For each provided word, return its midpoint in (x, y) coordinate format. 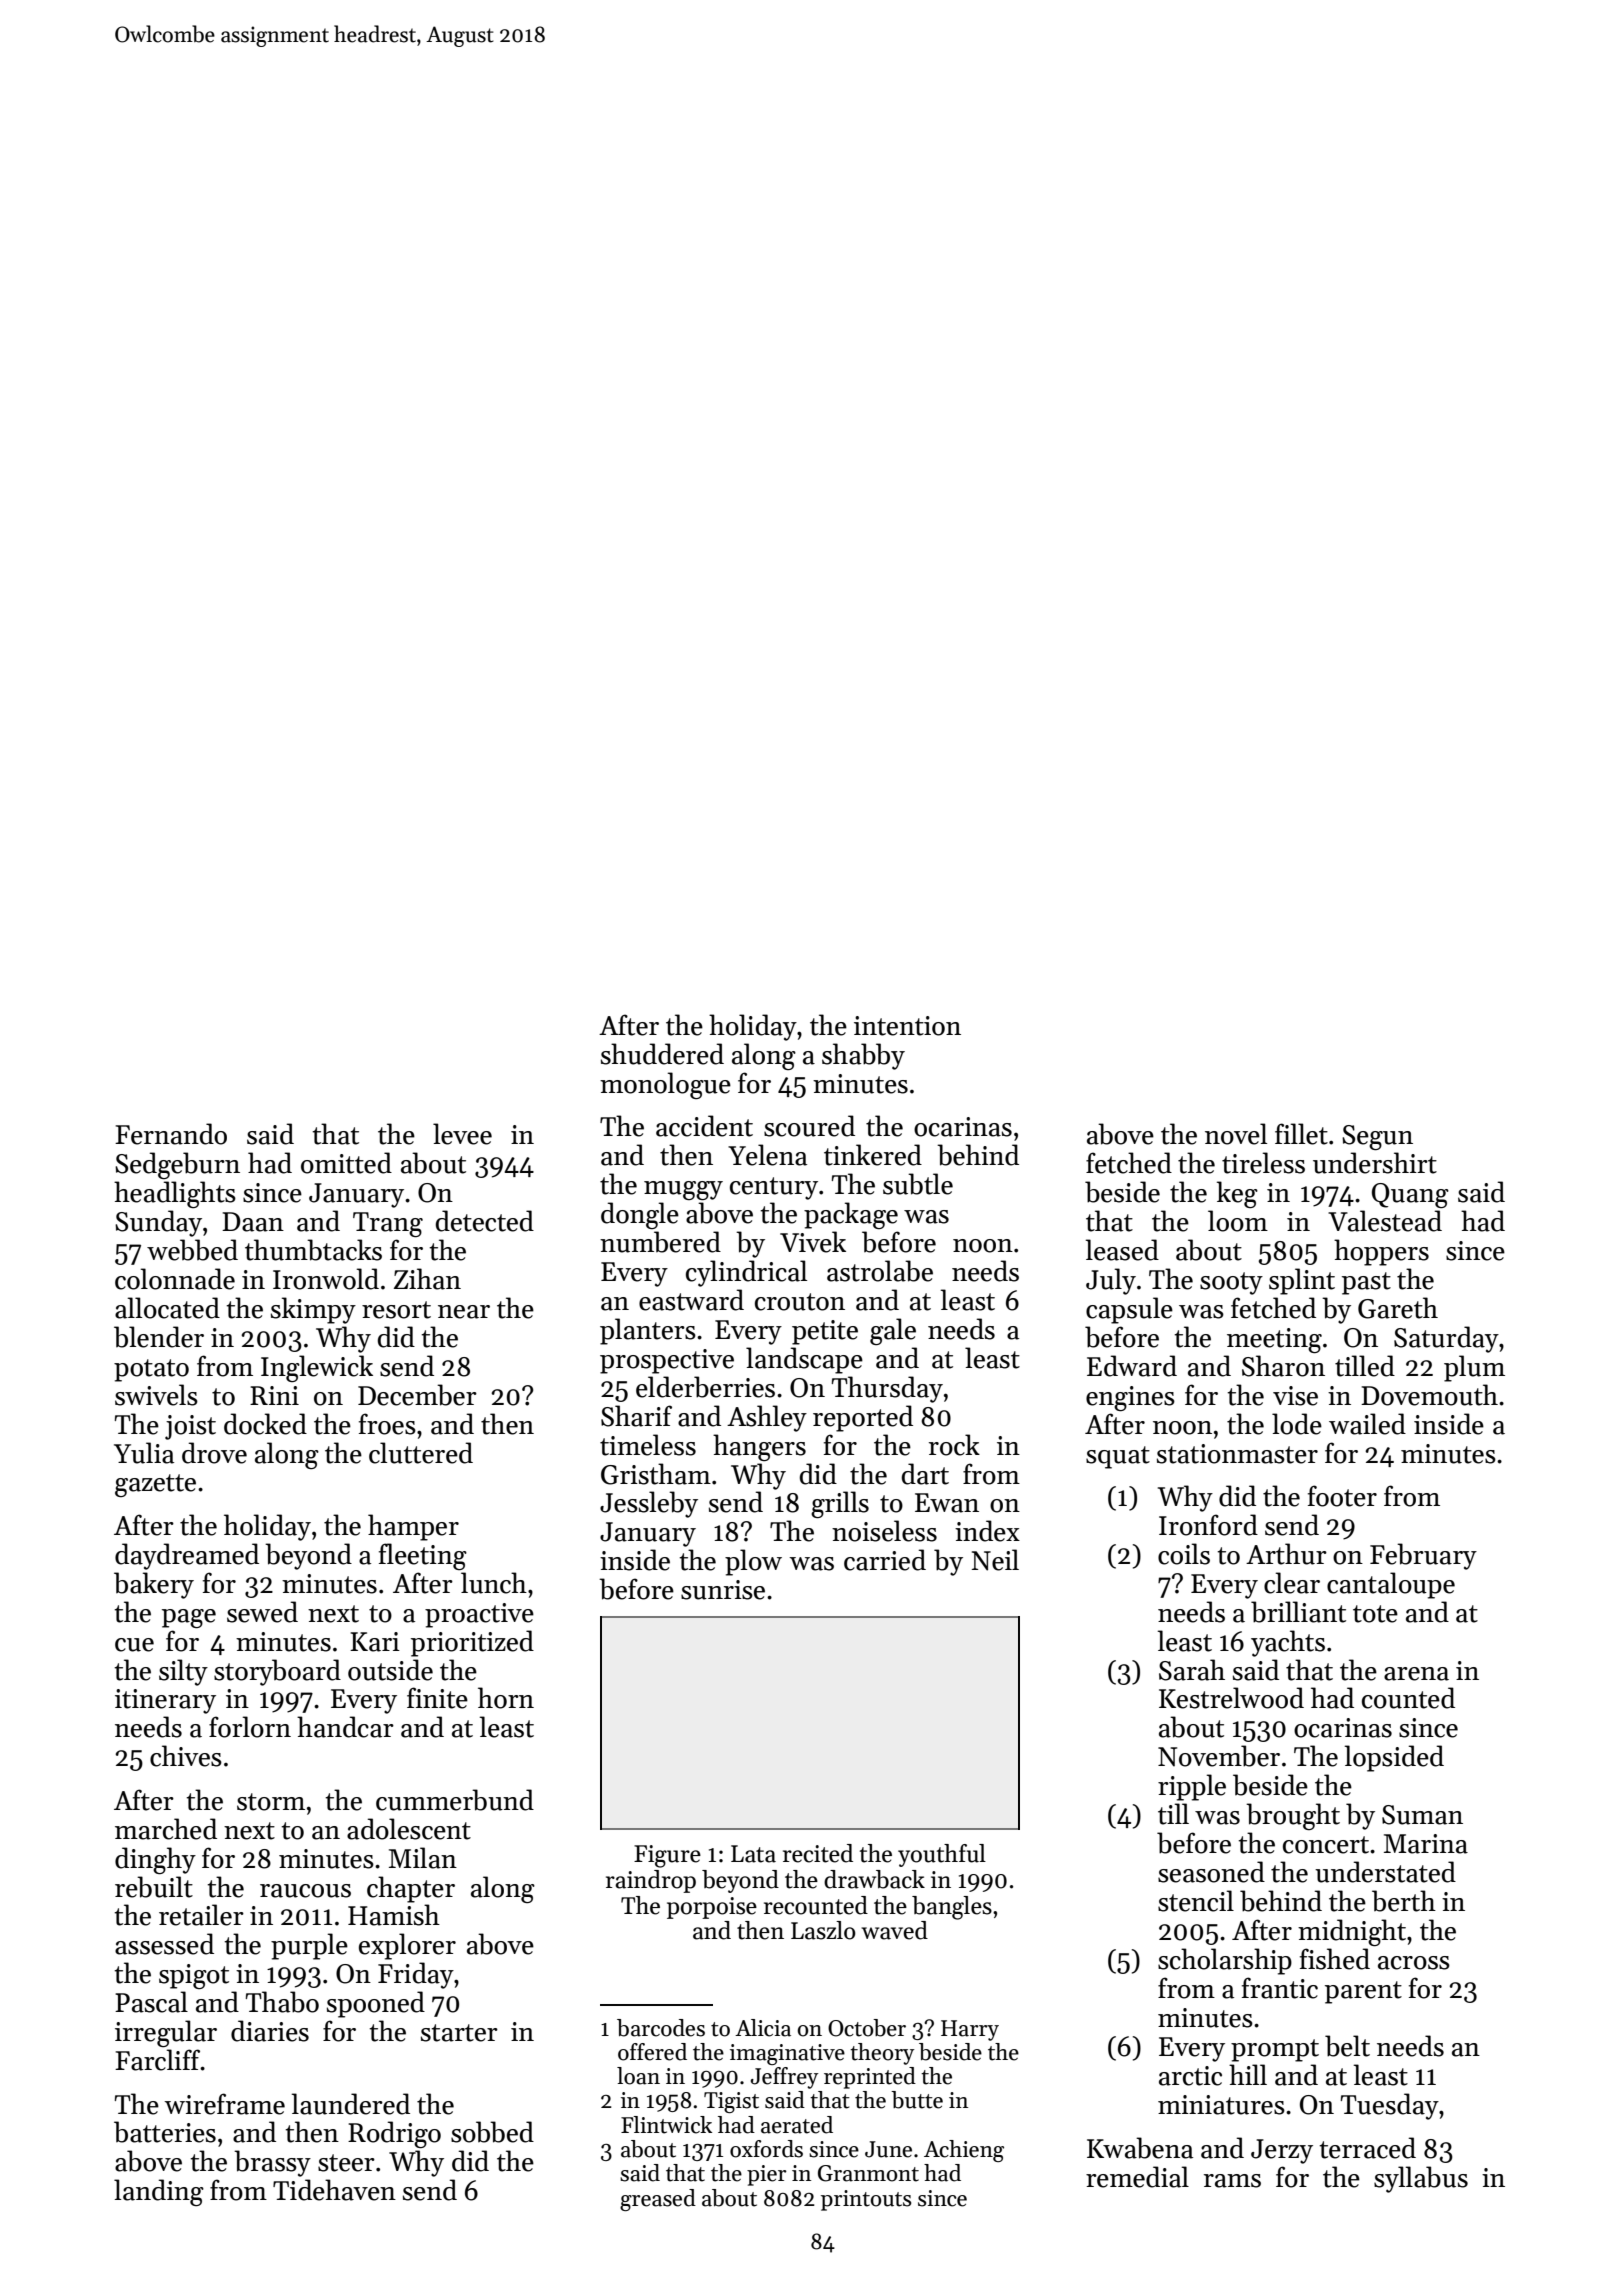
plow (753, 1562)
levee (462, 1134)
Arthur (1286, 1554)
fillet (1301, 1134)
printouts (866, 2200)
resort (396, 1310)
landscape (804, 1360)
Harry (970, 2030)
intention (907, 1026)
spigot (194, 1976)
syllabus (1421, 2179)
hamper (413, 1527)
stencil (1196, 1901)
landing (159, 2192)
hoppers (1381, 1252)
